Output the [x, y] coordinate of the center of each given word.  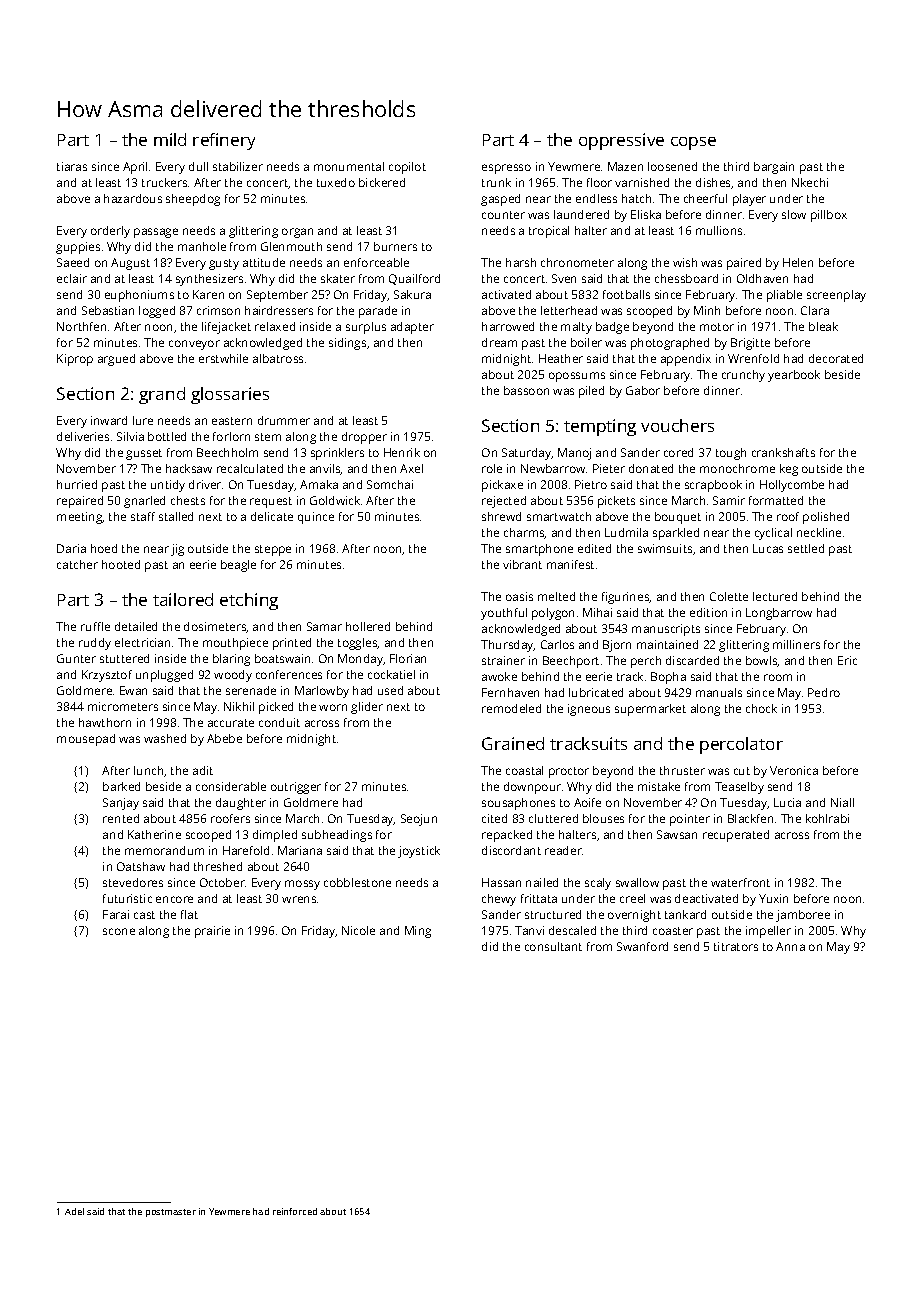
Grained [513, 743]
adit [203, 770]
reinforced [295, 1211]
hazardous [133, 198]
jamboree [803, 916]
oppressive [621, 141]
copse [693, 143]
